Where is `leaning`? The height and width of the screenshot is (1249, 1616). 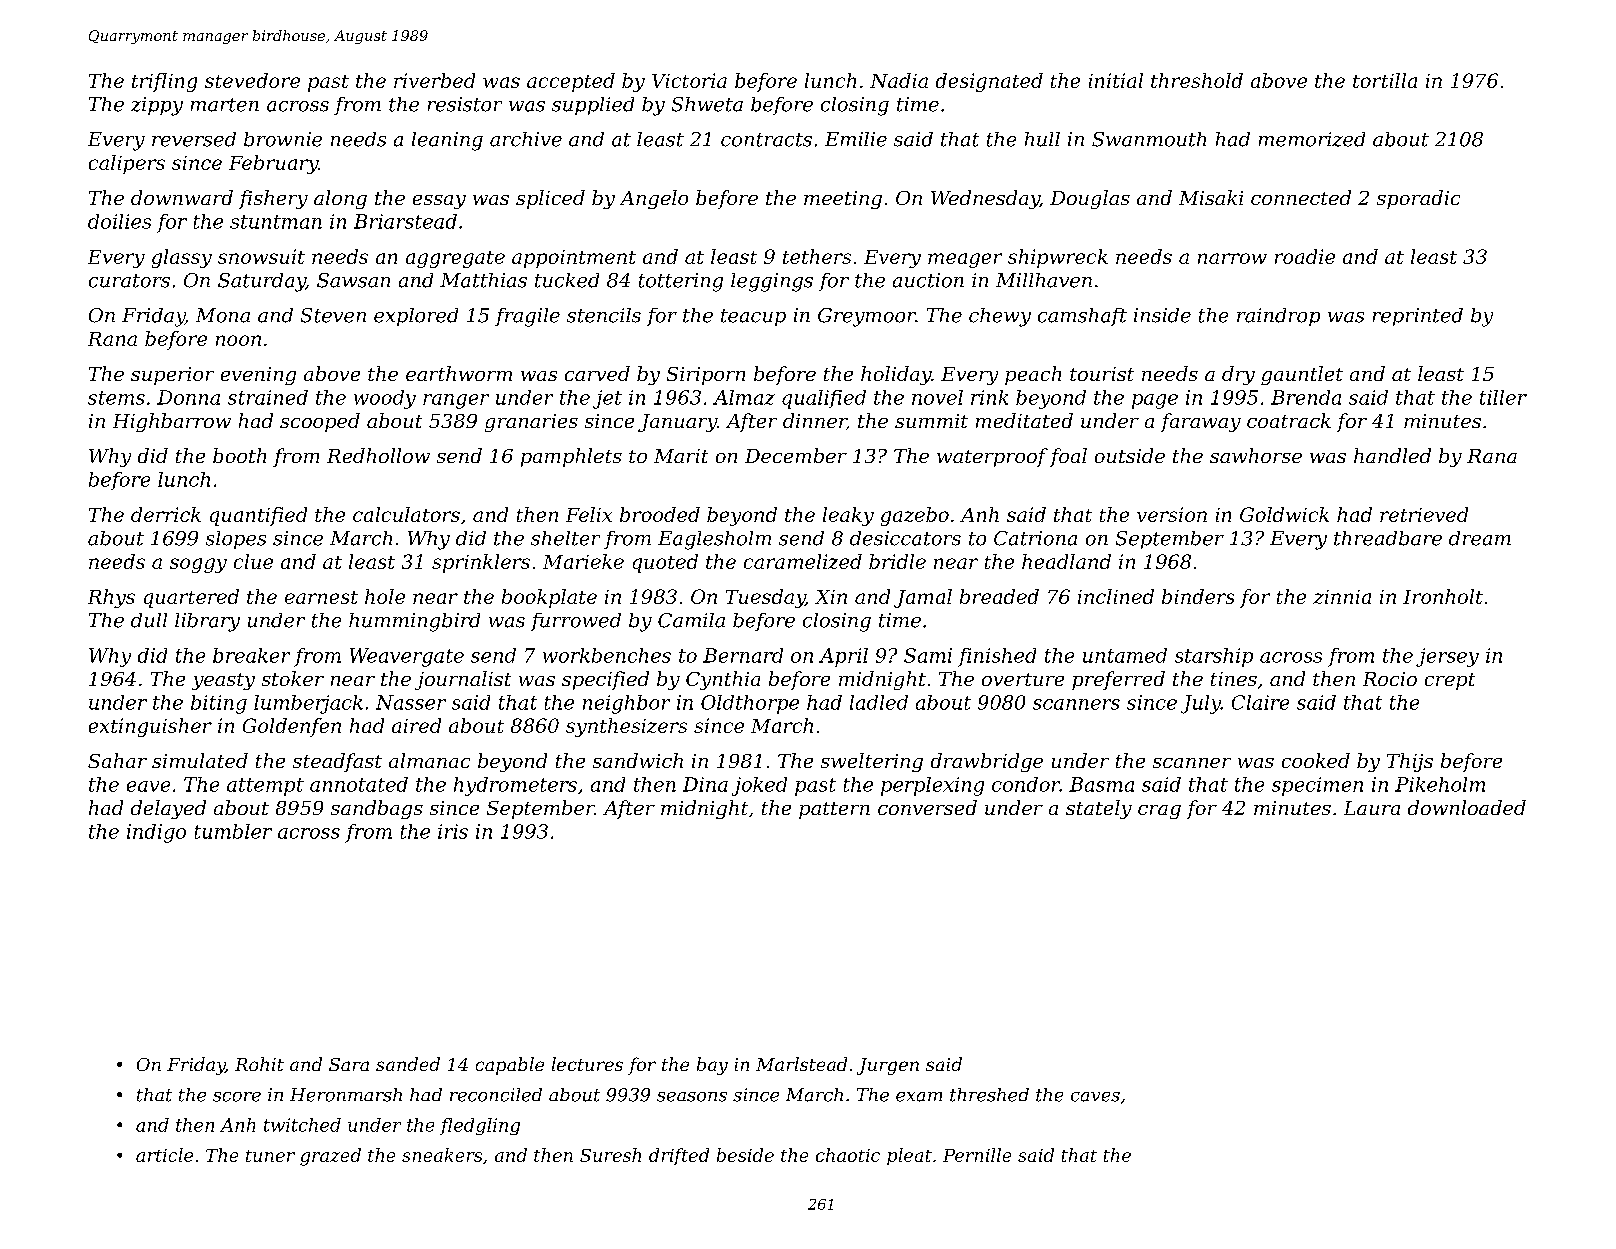
leaning is located at coordinates (447, 141).
